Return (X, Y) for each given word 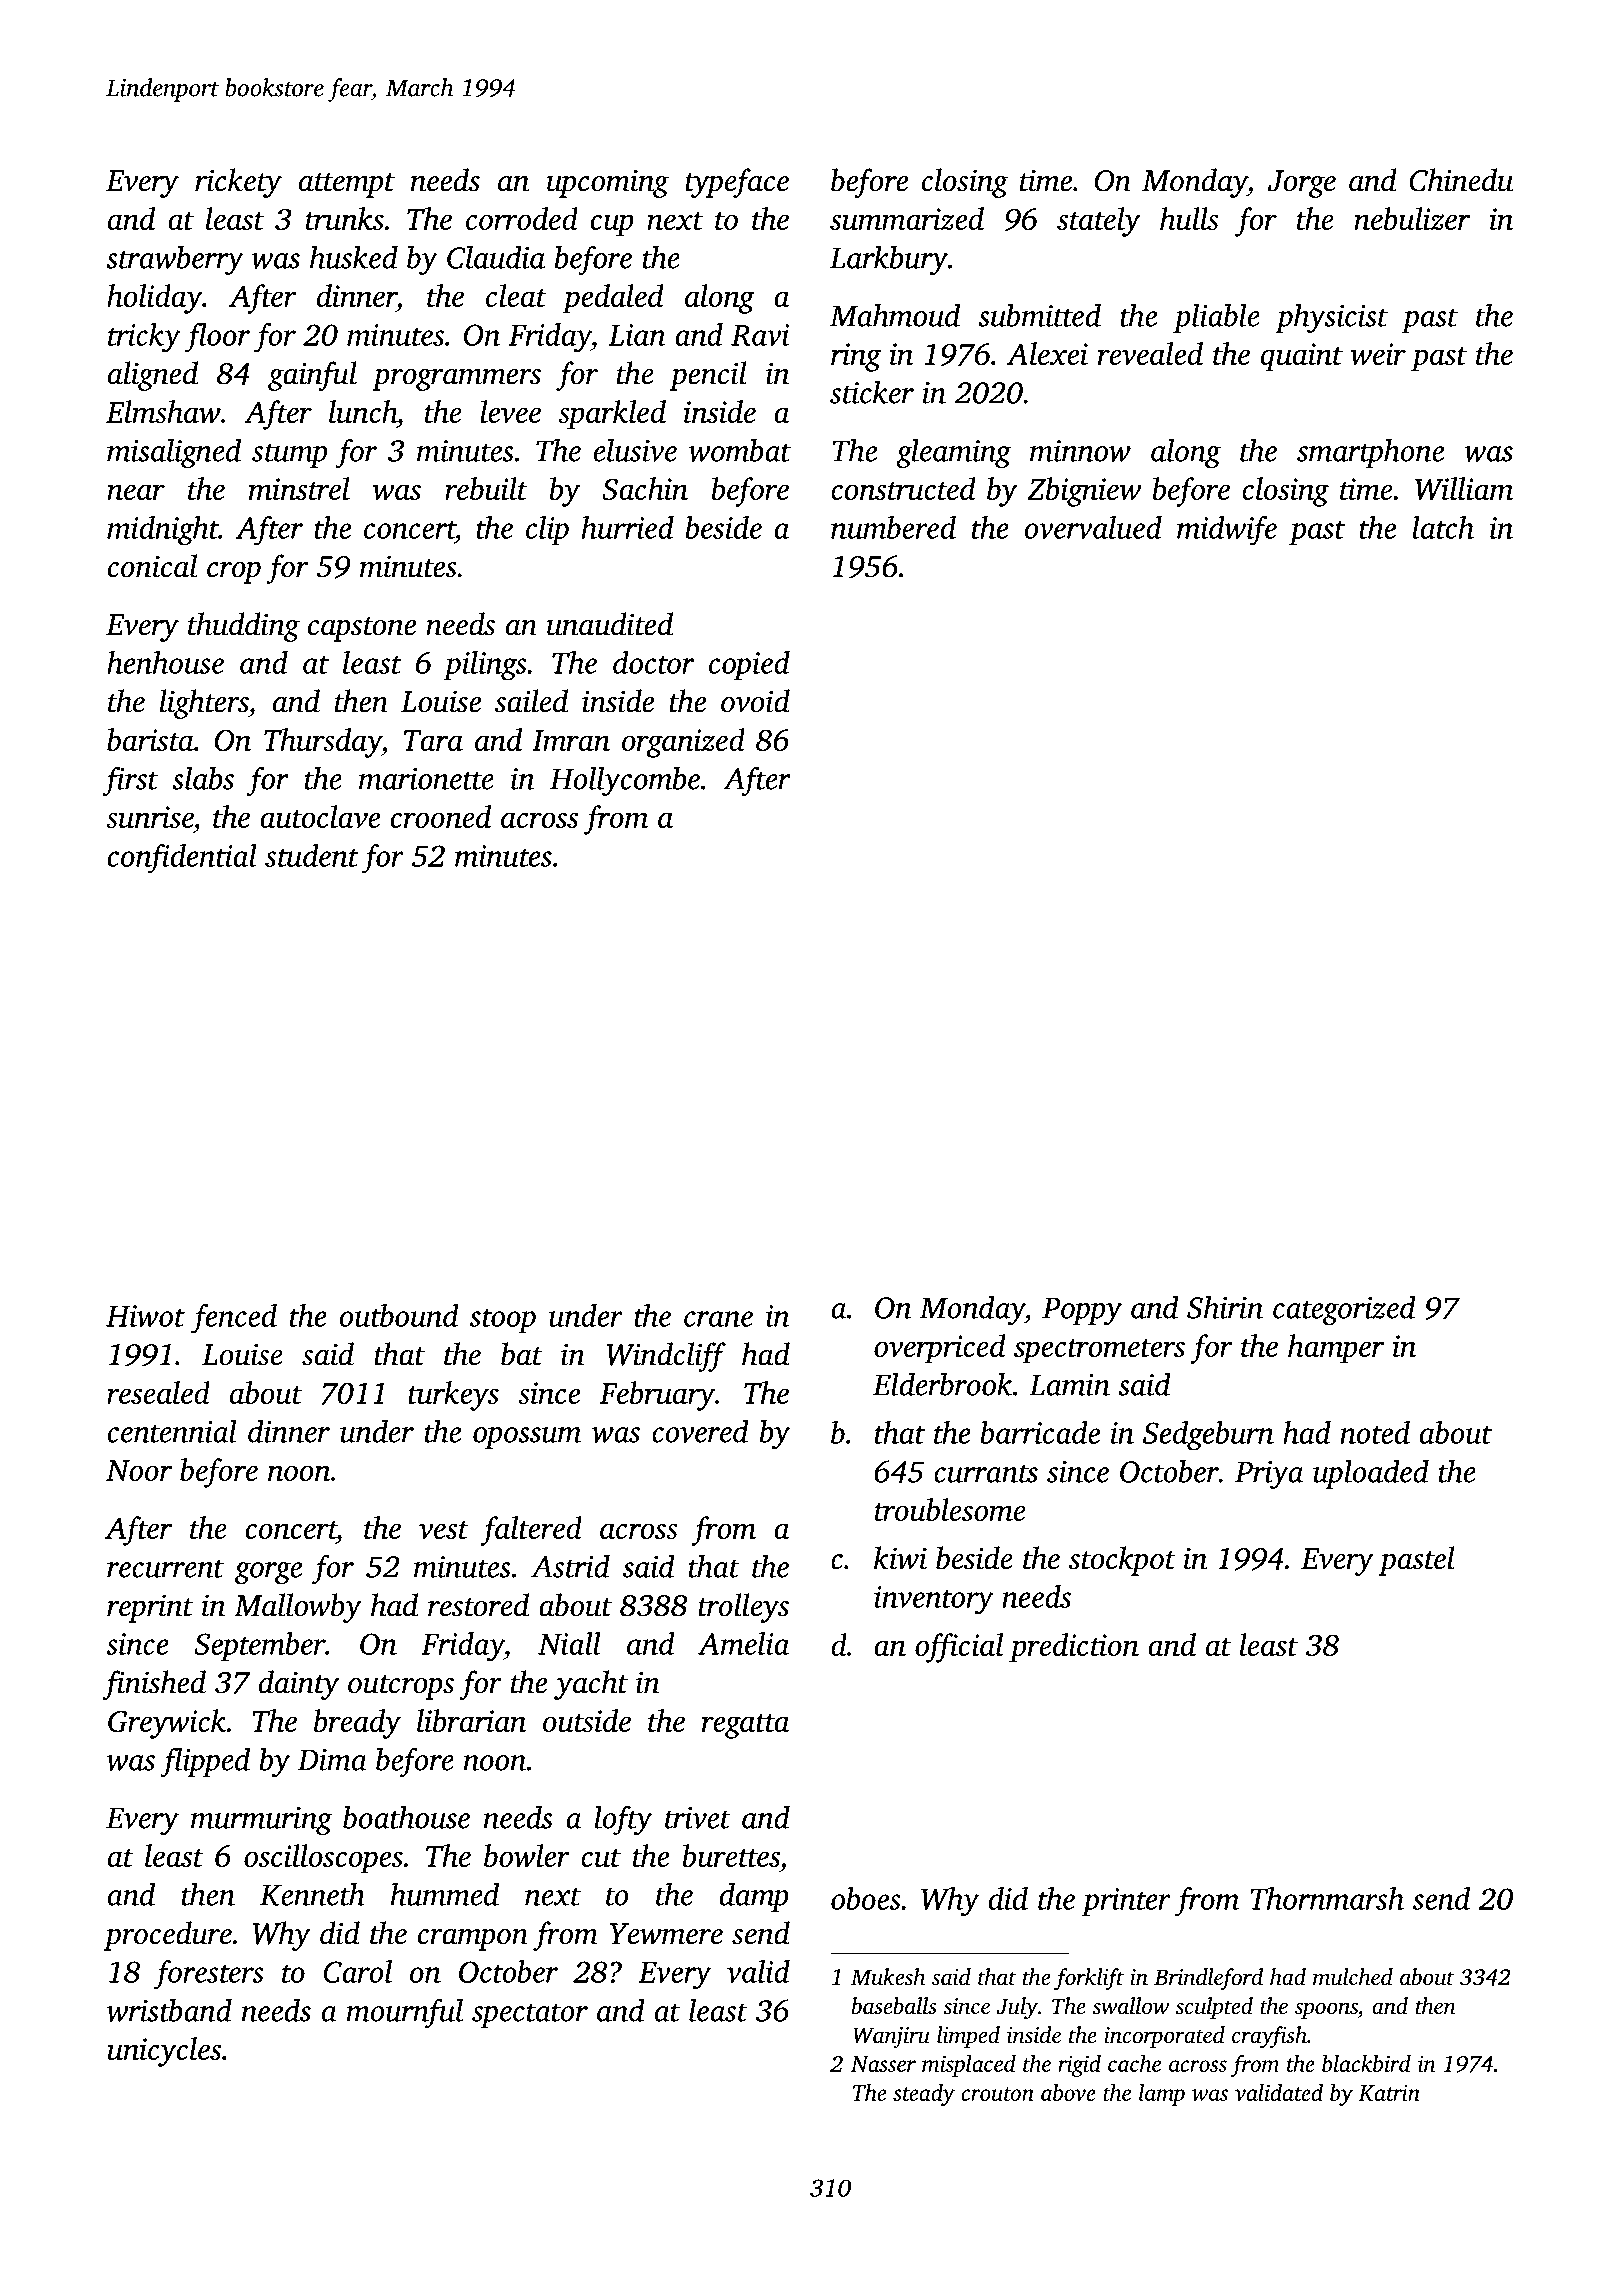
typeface (737, 183)
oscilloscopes (323, 1859)
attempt (347, 185)
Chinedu (1461, 180)
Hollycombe (625, 781)
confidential (182, 859)
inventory (934, 1600)
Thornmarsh (1327, 1898)
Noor (139, 1470)
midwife (1227, 531)
